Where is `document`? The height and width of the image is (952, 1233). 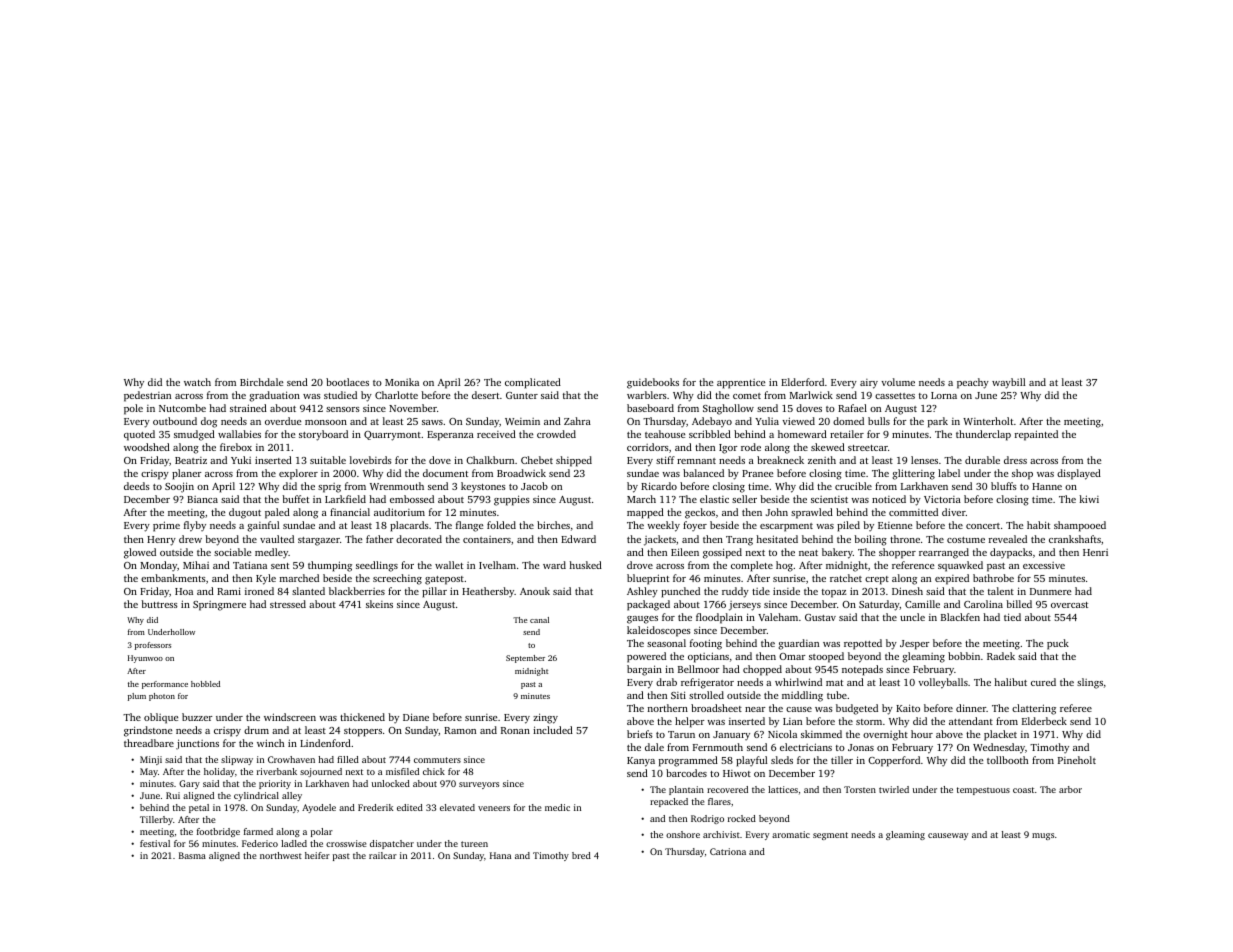 document is located at coordinates (445, 473).
